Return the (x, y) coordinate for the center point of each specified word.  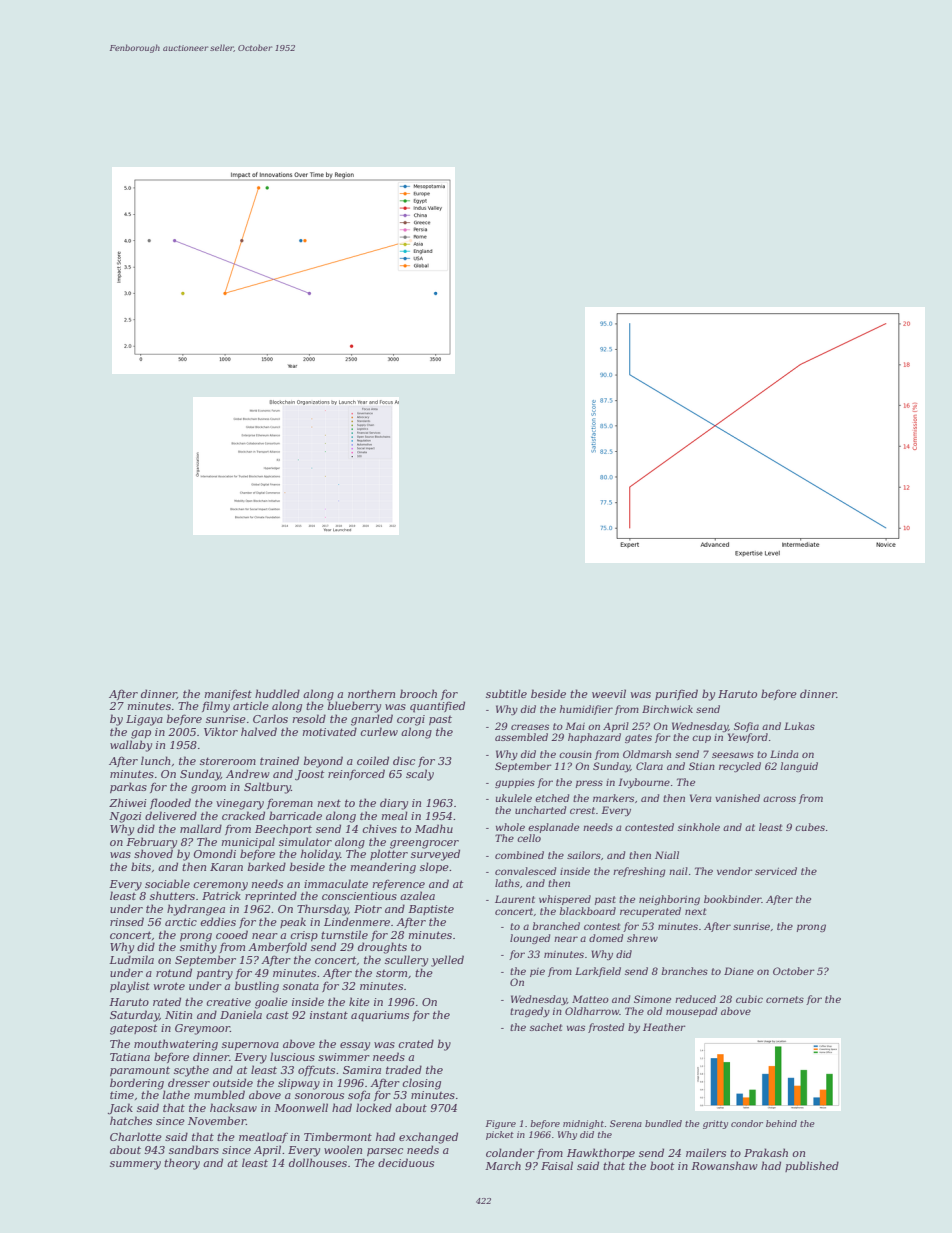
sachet (546, 1027)
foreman (290, 803)
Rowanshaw (724, 1165)
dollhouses (318, 1162)
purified (676, 694)
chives (379, 828)
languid (799, 767)
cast (277, 1015)
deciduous (406, 1162)
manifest (228, 694)
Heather (664, 1027)
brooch (418, 693)
